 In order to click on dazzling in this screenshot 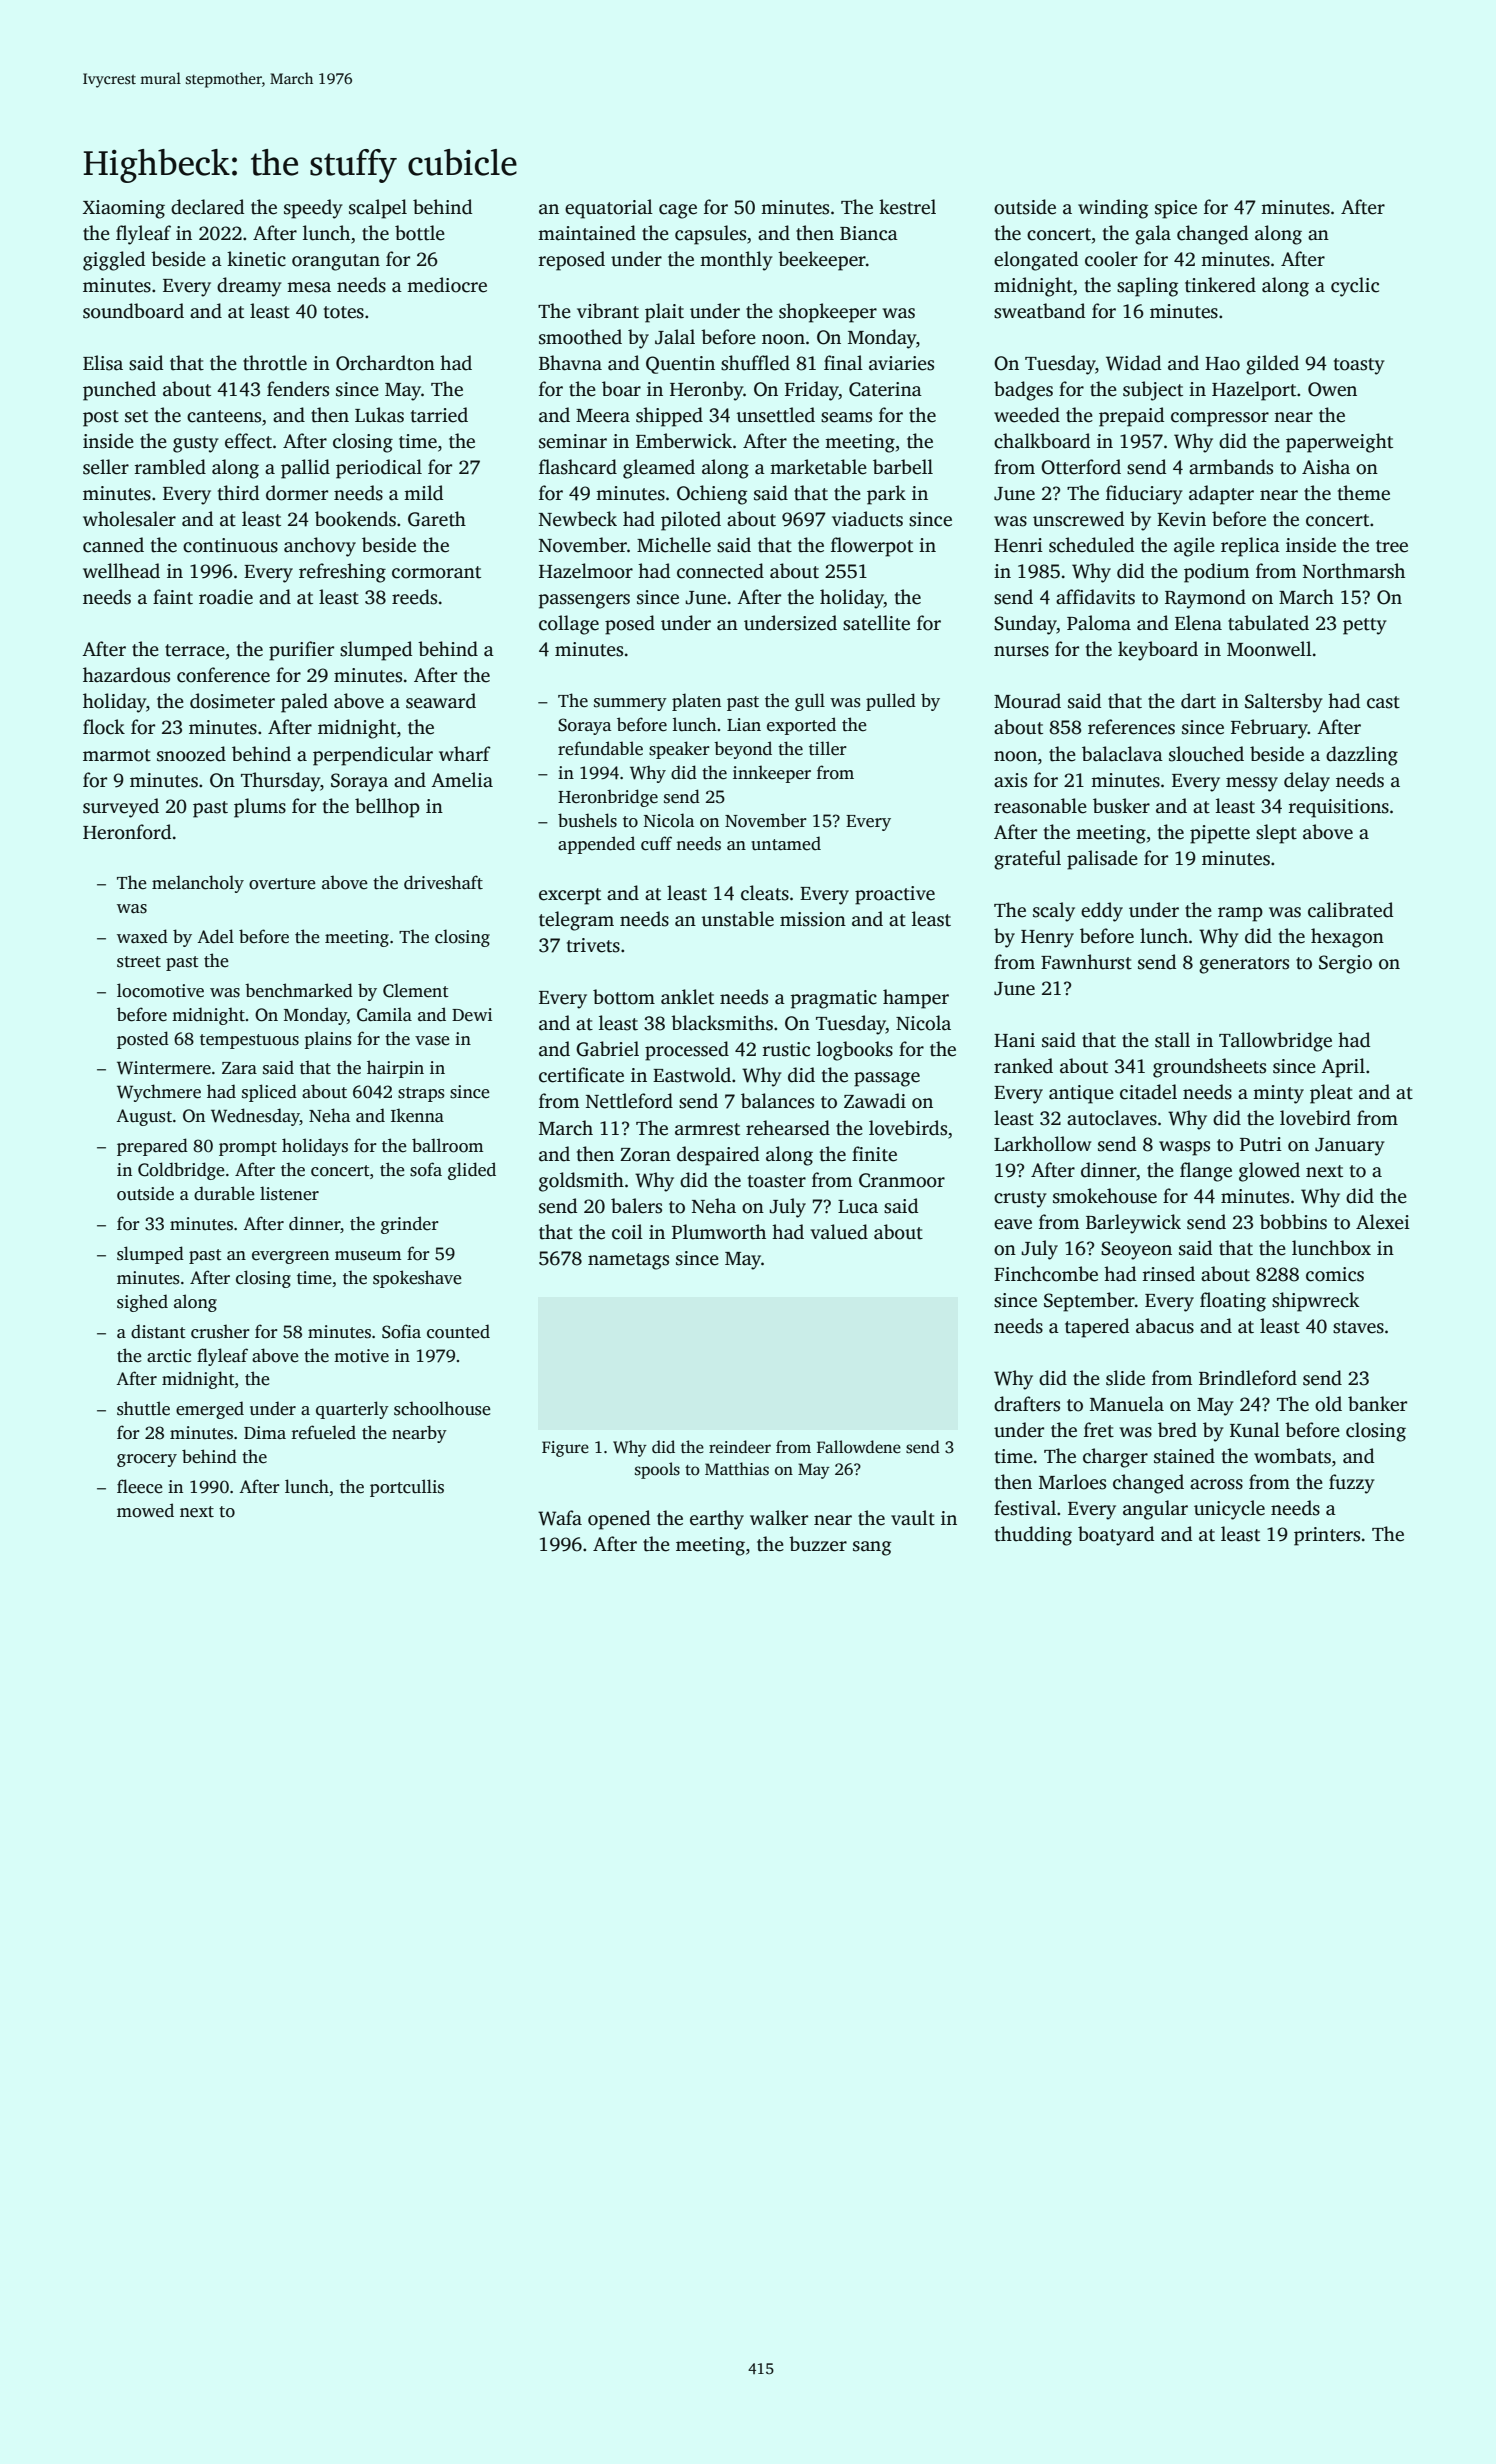, I will do `click(1362, 756)`.
